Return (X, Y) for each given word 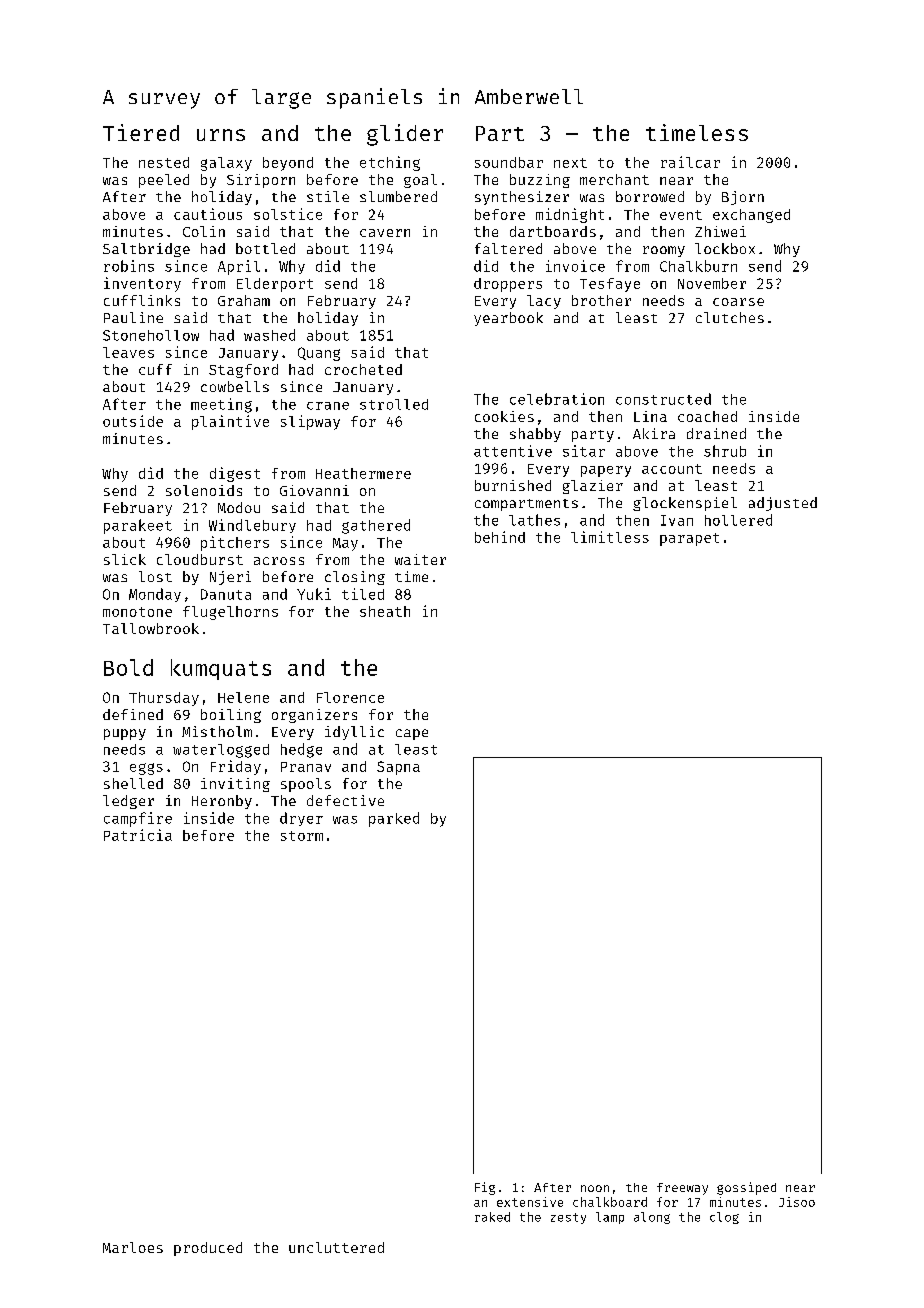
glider (405, 135)
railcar (690, 162)
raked (492, 1217)
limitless (610, 537)
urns (221, 135)
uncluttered (336, 1247)
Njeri (230, 578)
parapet (689, 539)
